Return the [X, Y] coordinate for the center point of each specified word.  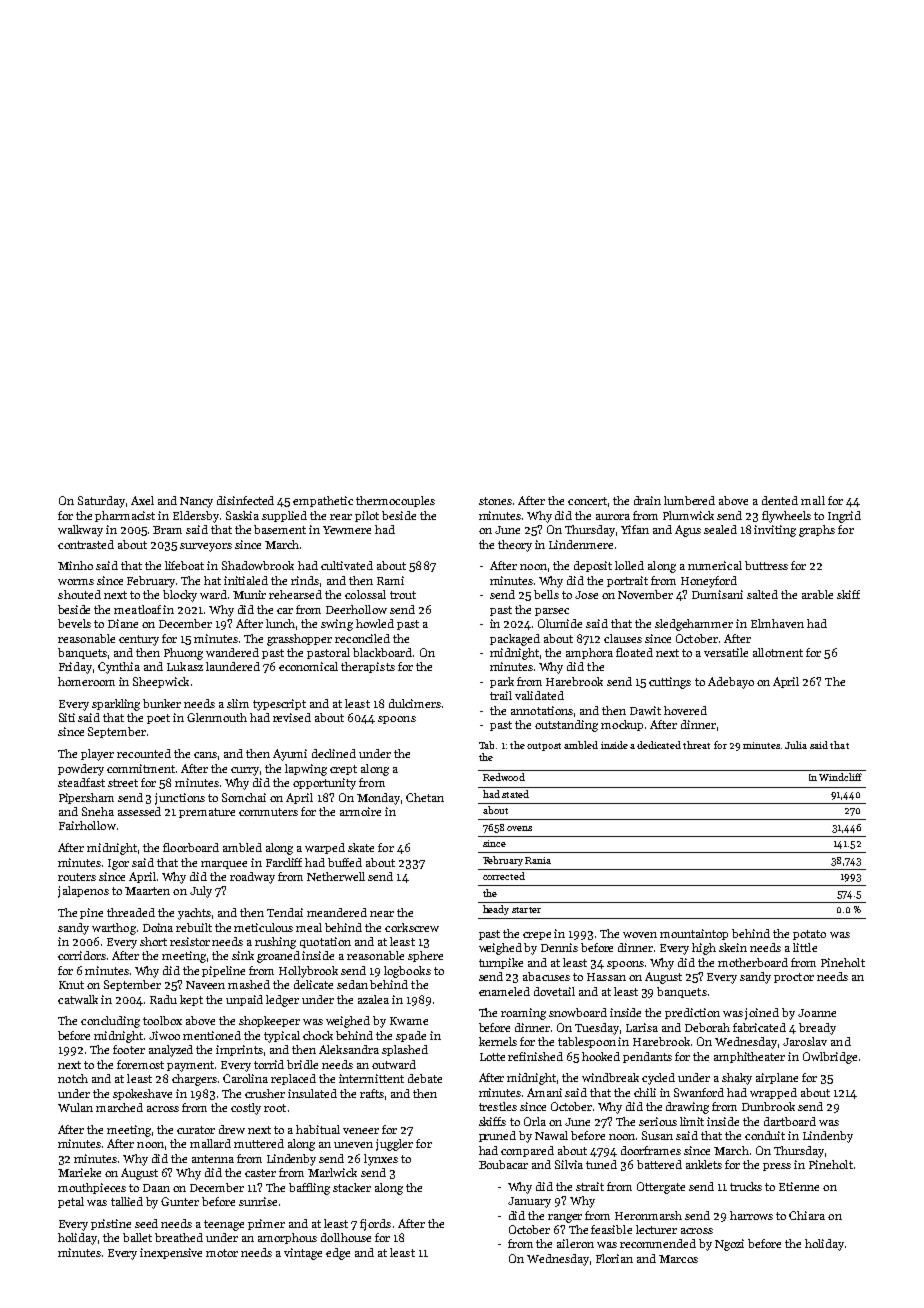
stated [515, 794]
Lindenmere [581, 544]
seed [146, 1223]
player [97, 755]
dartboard [790, 1121]
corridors [82, 955]
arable [817, 594]
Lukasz [185, 666]
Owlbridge [830, 1058]
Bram [167, 530]
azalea [373, 999]
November [645, 594]
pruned [497, 1136]
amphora [589, 653]
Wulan [75, 1107]
